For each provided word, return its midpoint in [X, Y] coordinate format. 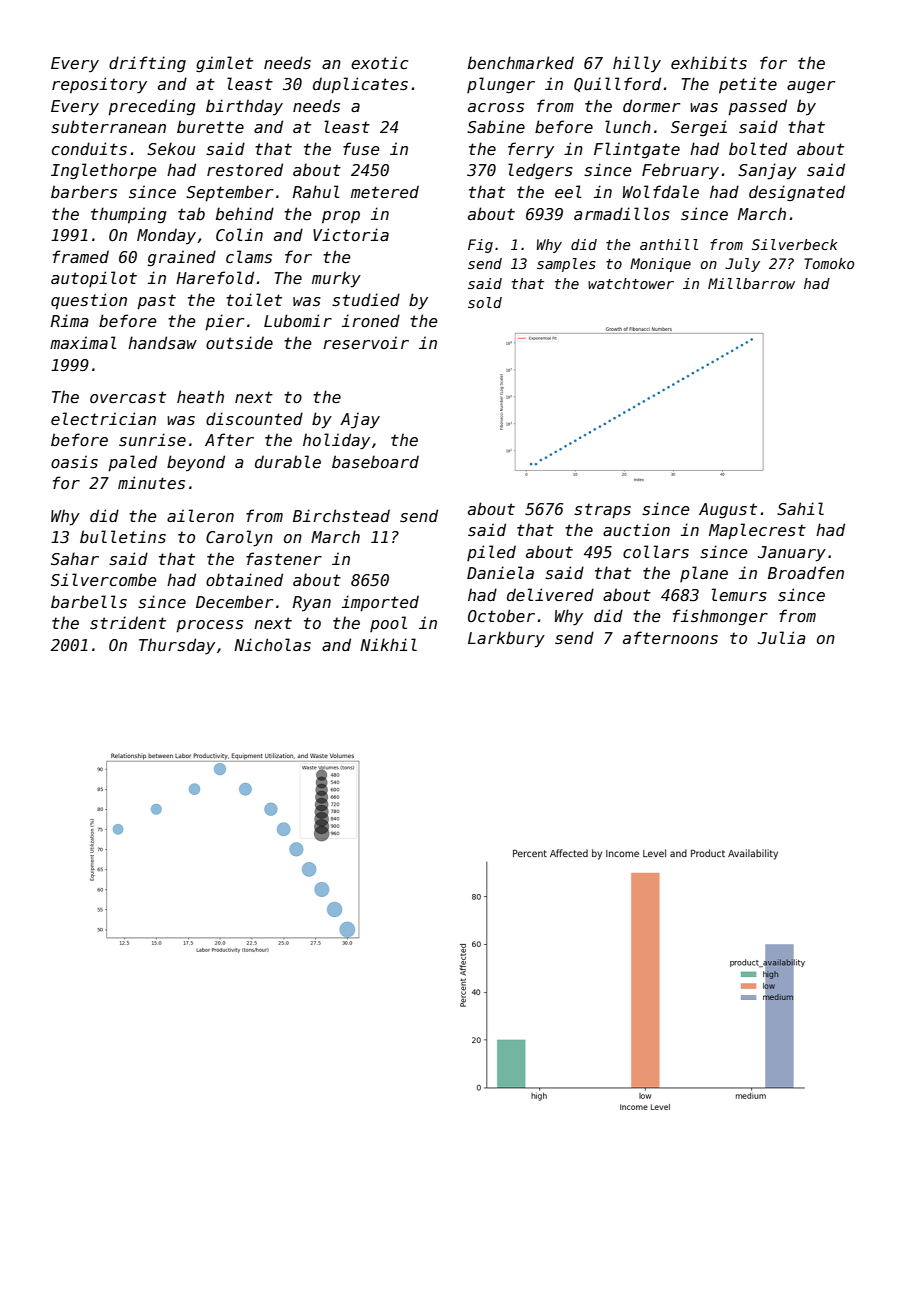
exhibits [709, 62]
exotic [379, 62]
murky [336, 279]
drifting [147, 64]
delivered [550, 595]
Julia [782, 637]
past [156, 302]
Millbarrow [751, 283]
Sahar [75, 558]
